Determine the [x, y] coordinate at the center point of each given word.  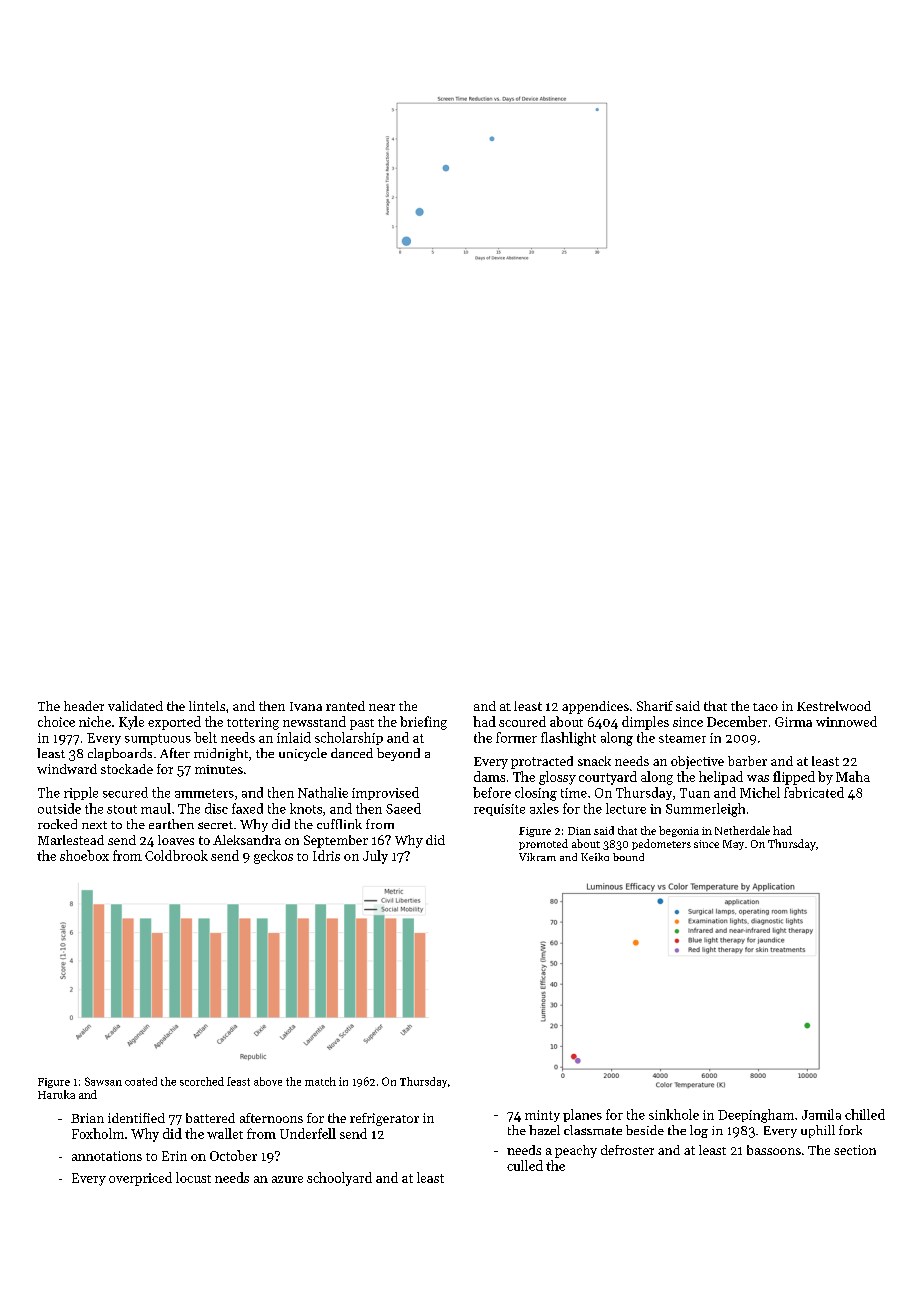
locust [193, 1177]
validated [135, 706]
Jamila [821, 1114]
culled [525, 1165]
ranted [345, 706]
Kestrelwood [834, 706]
